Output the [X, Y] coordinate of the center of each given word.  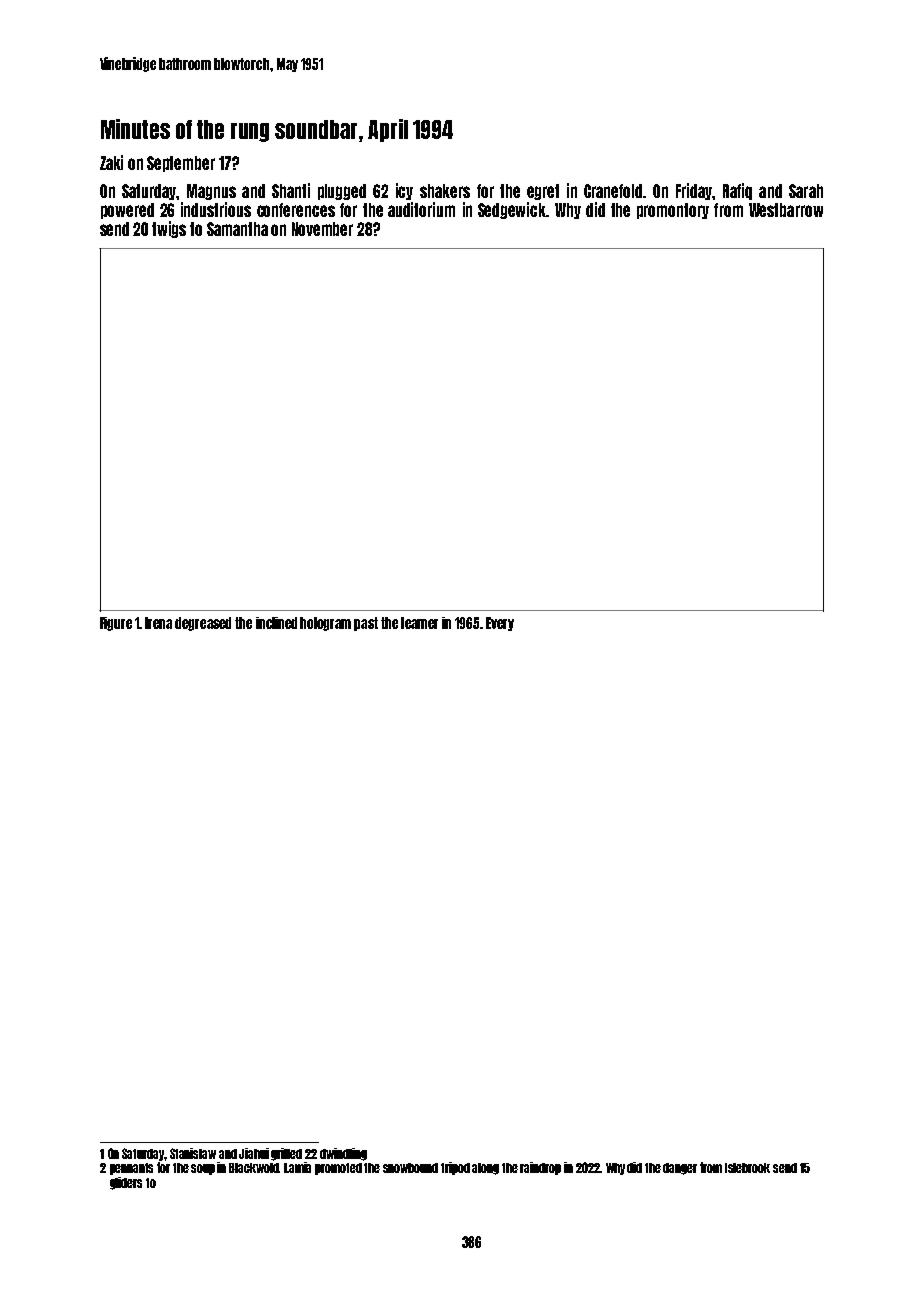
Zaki [111, 162]
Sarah [806, 191]
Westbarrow [786, 210]
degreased [203, 624]
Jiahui [254, 1153]
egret [543, 192]
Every [500, 624]
